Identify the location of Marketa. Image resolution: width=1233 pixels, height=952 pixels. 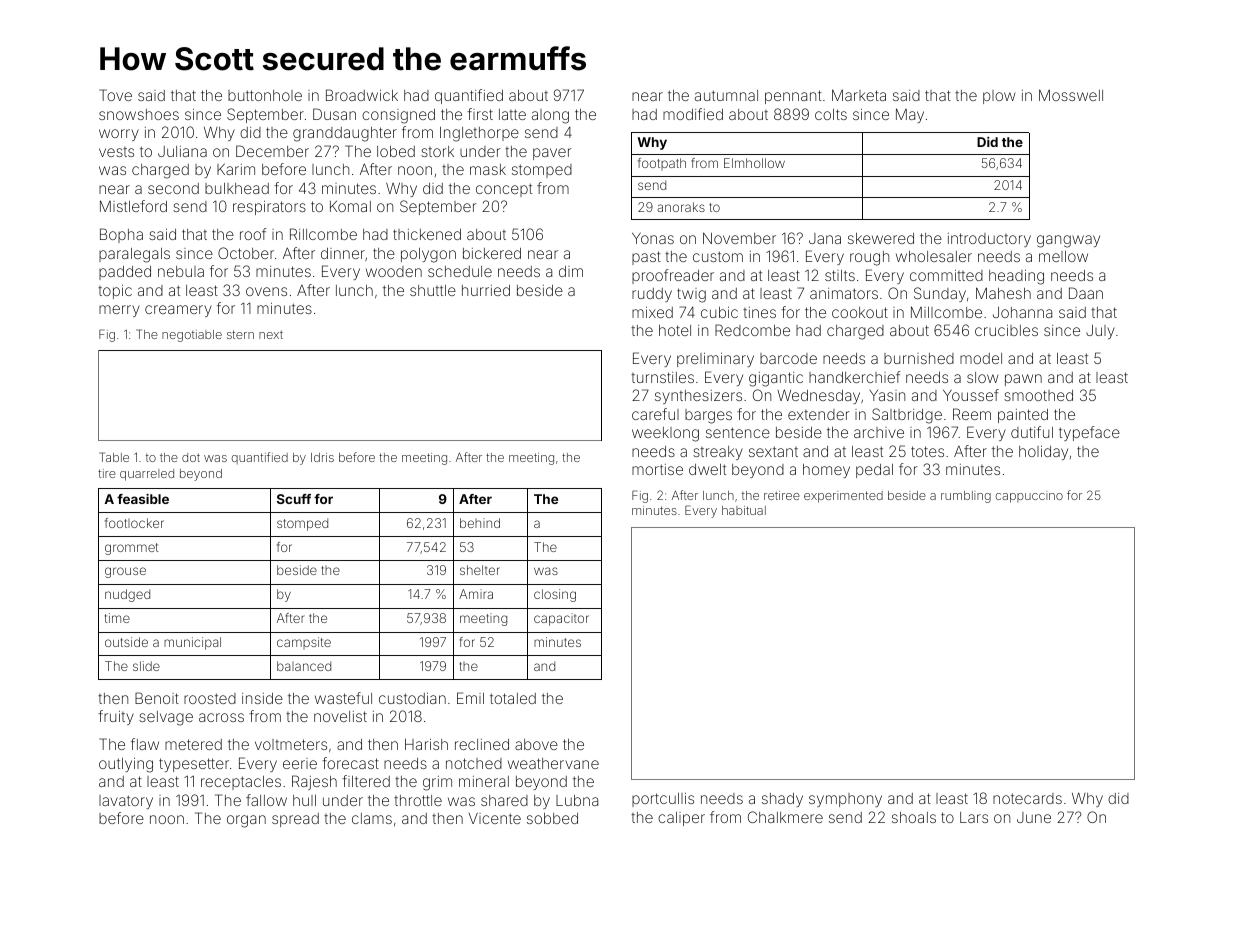
(859, 95).
